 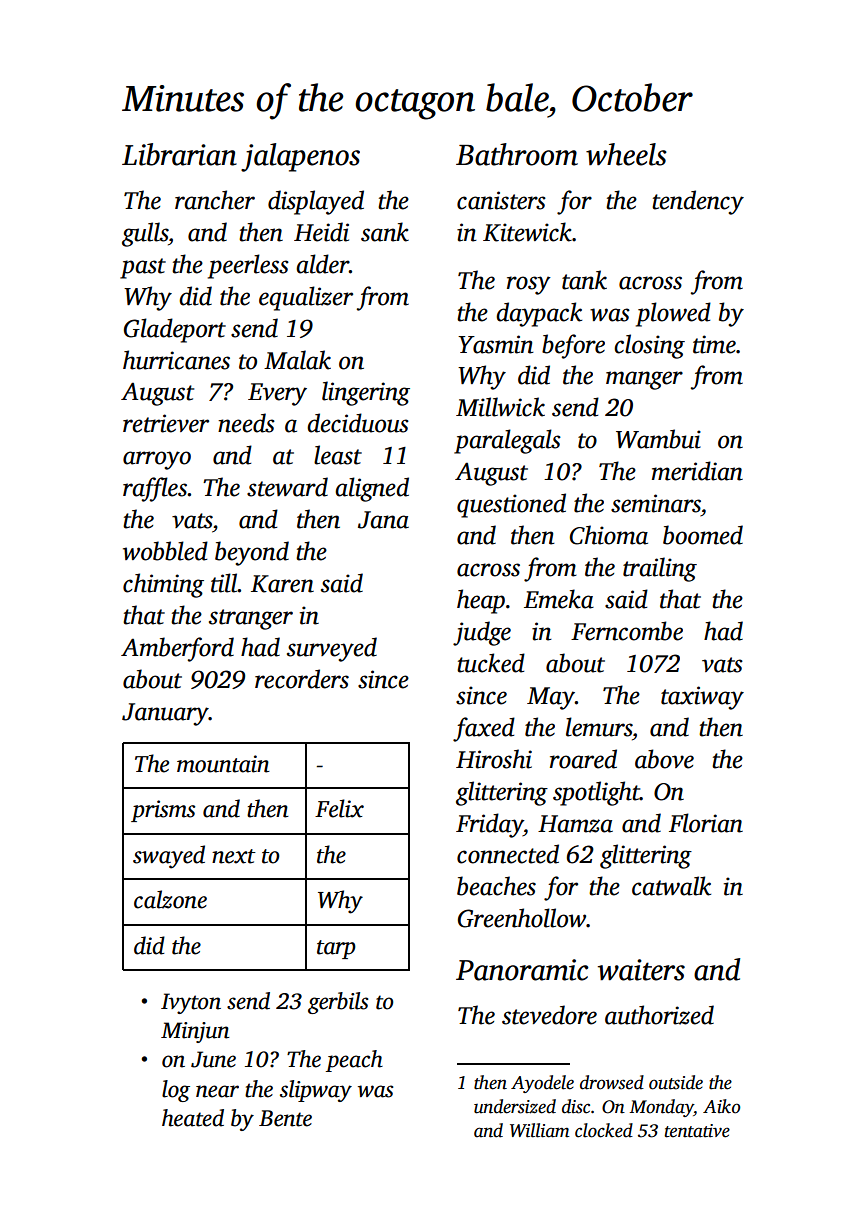 What do you see at coordinates (482, 633) in the screenshot?
I see `judge` at bounding box center [482, 633].
